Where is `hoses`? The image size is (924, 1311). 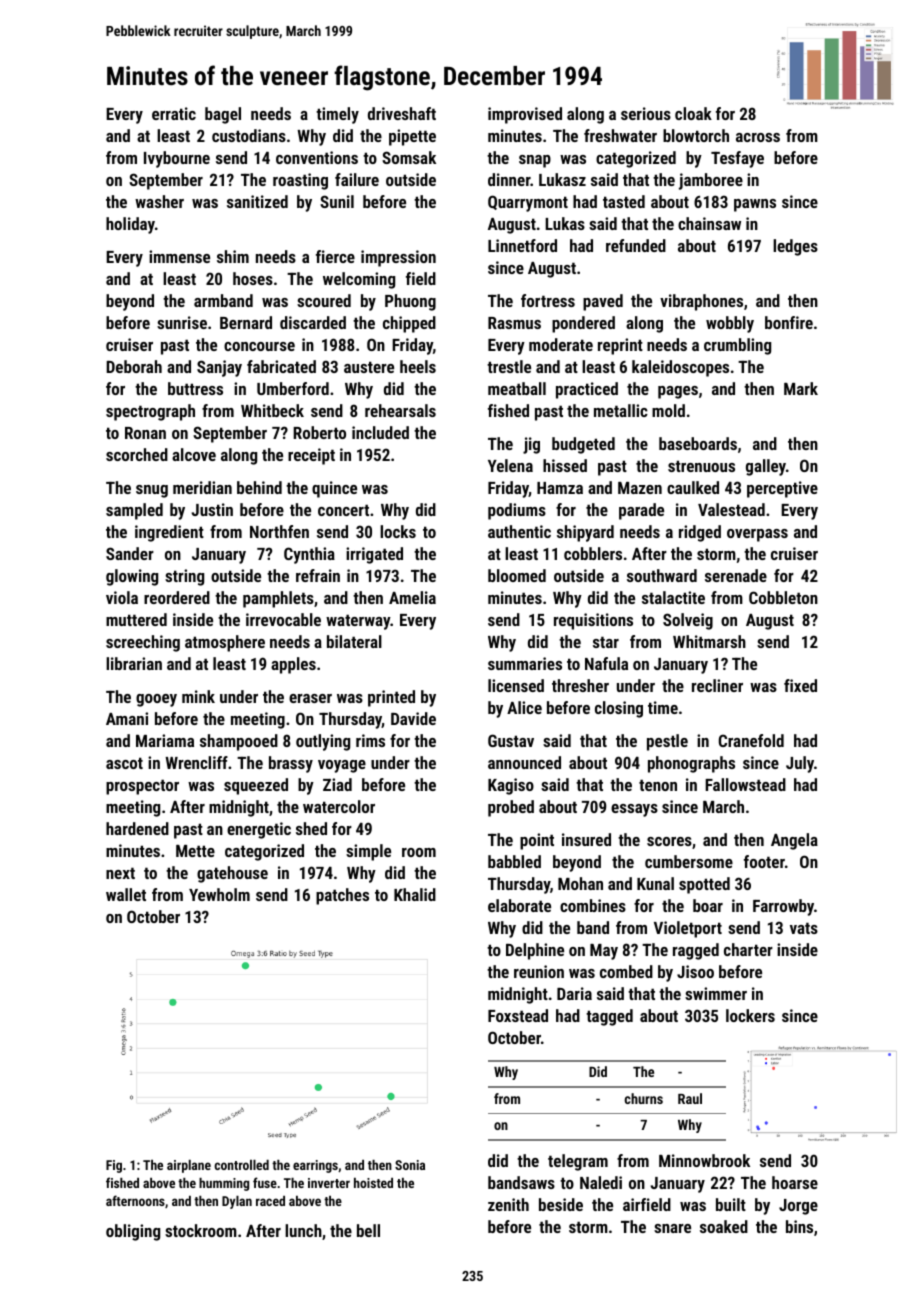 hoses is located at coordinates (253, 278).
